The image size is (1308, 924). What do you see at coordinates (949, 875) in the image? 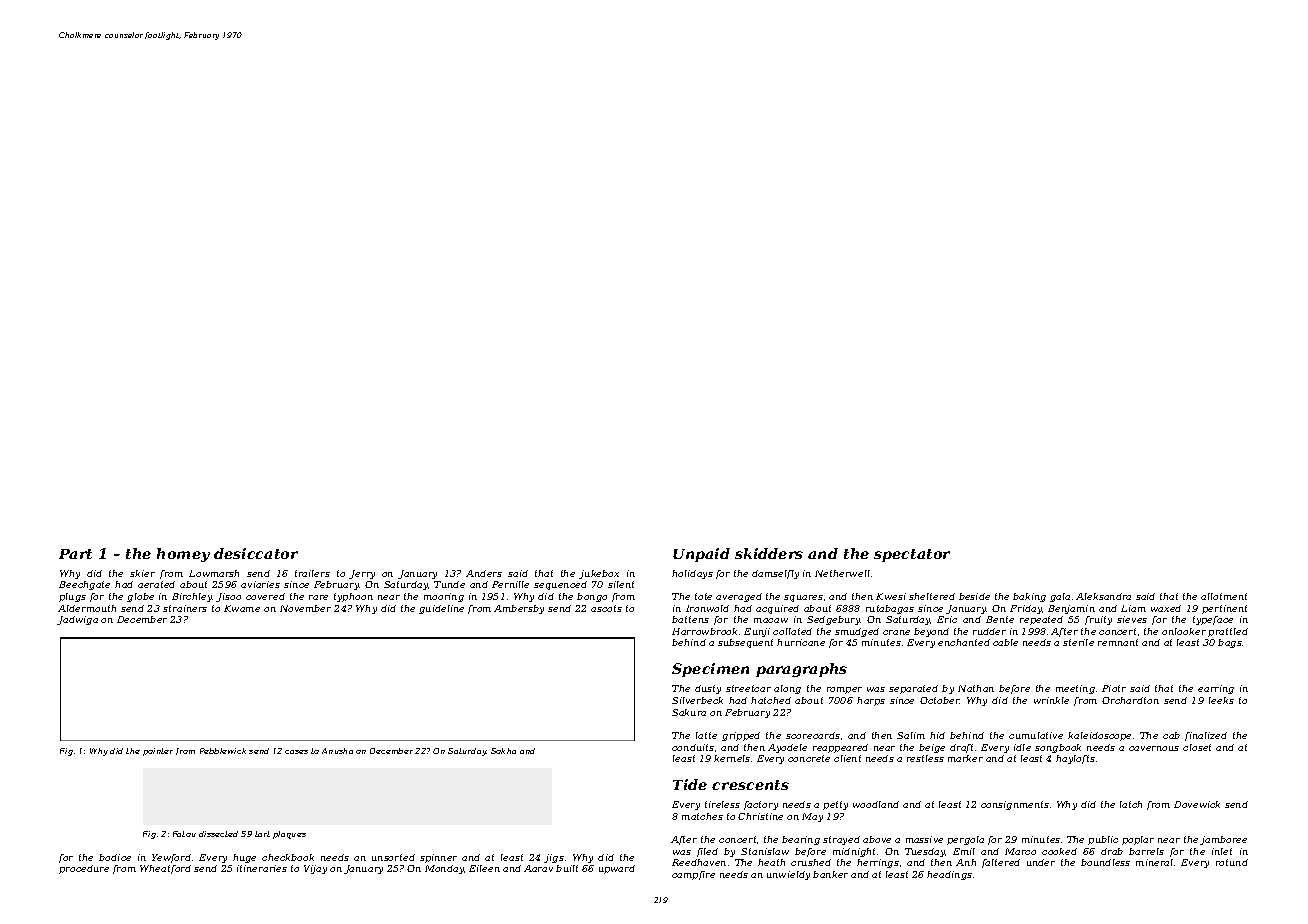
I see `headings` at bounding box center [949, 875].
